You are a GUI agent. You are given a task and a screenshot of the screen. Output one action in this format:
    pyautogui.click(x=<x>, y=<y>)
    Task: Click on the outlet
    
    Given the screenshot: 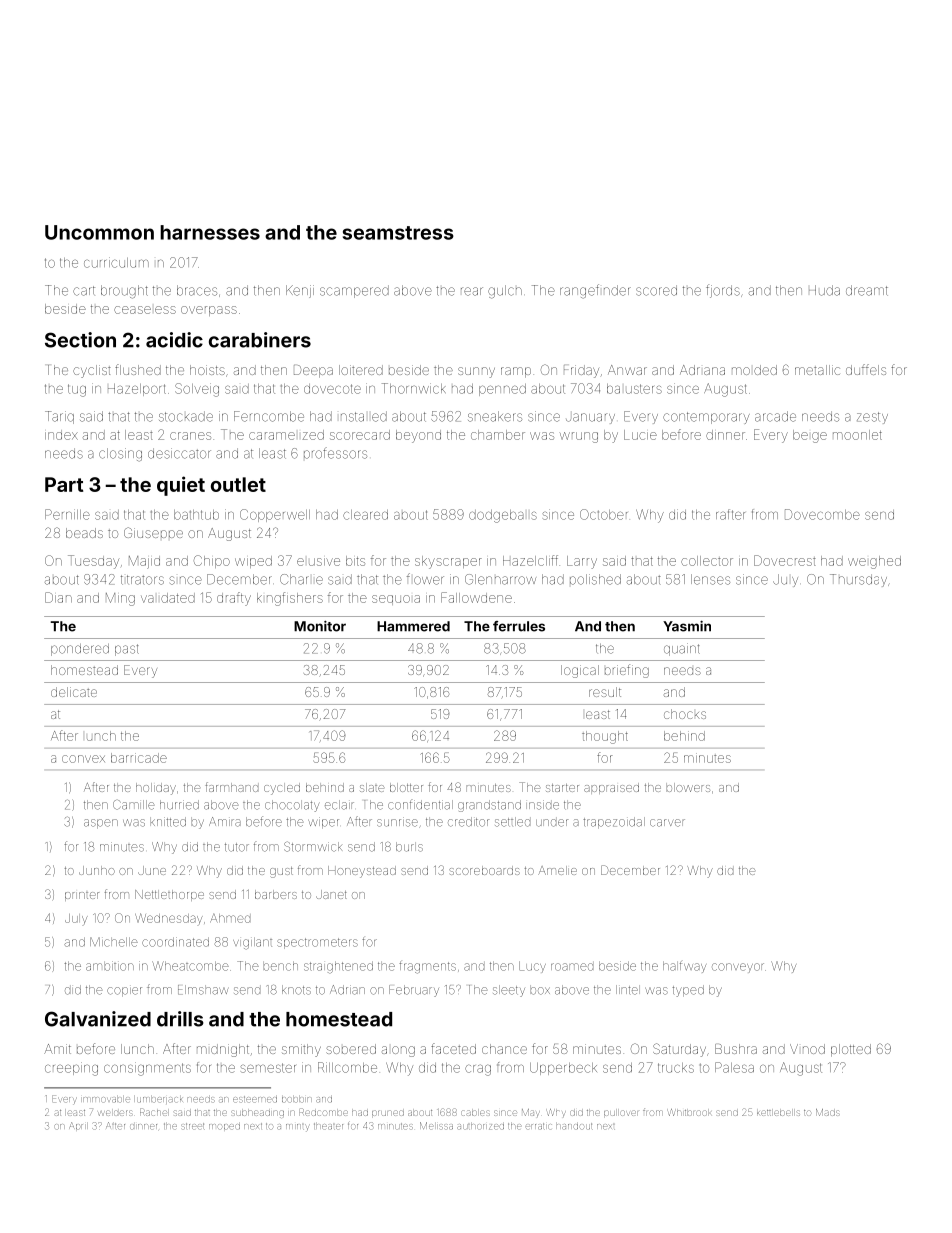 What is the action you would take?
    pyautogui.click(x=238, y=484)
